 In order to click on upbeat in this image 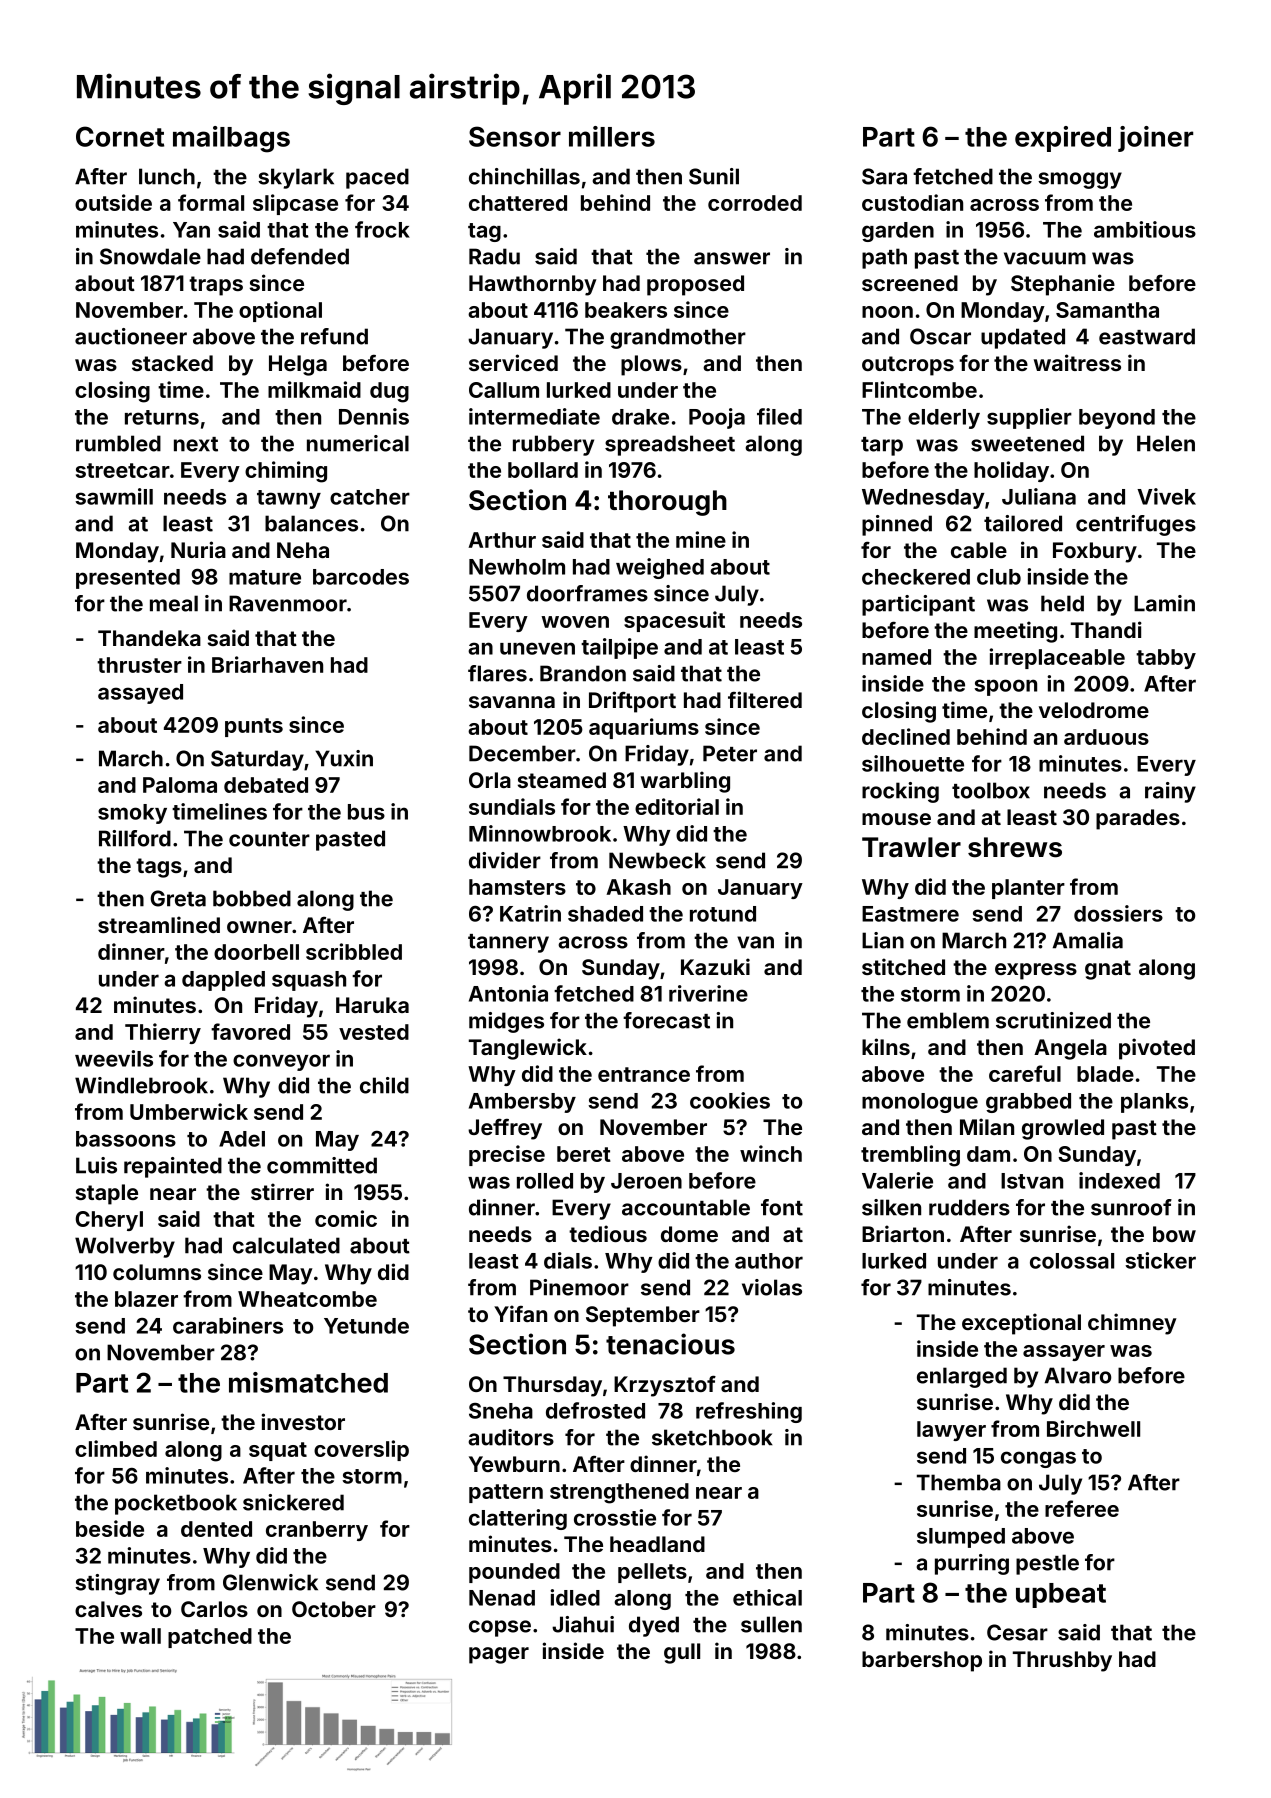, I will do `click(1061, 1595)`.
